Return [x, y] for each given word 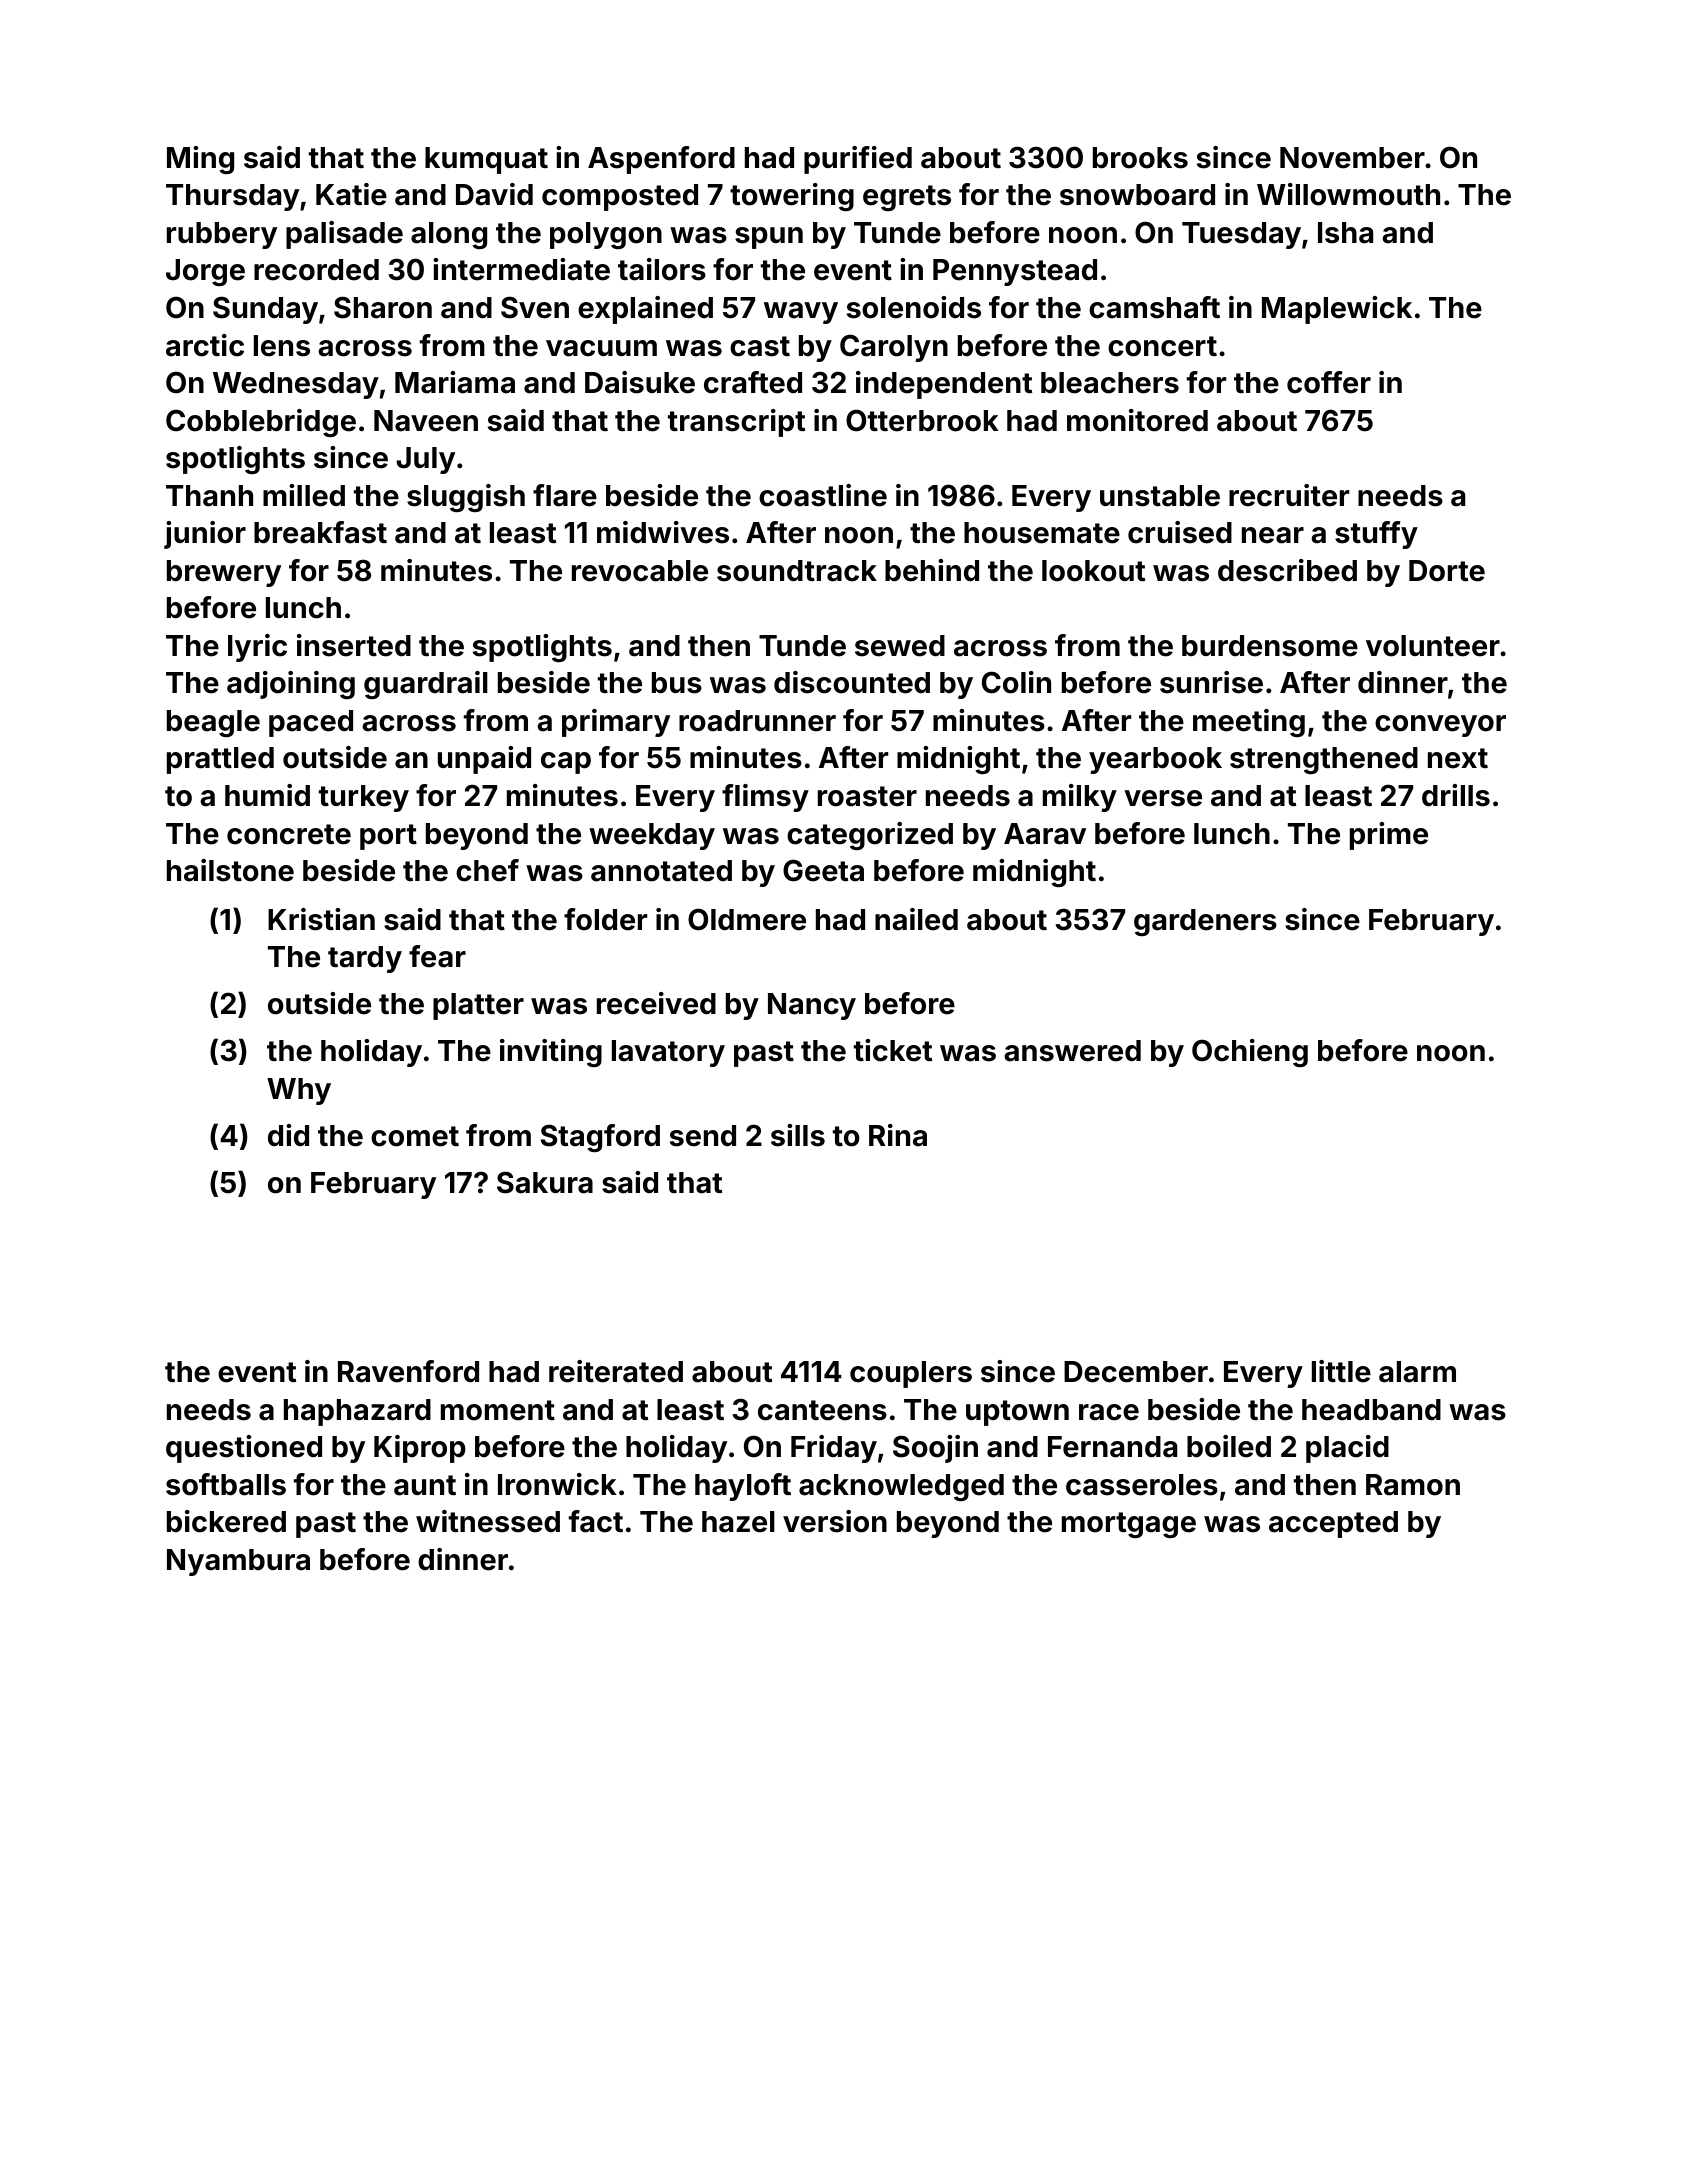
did [288, 1135]
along [449, 235]
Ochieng [1250, 1053]
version [835, 1521]
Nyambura [238, 1562]
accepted [1333, 1524]
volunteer [1433, 646]
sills [798, 1135]
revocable [640, 571]
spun [769, 238]
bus [677, 683]
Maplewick [1337, 310]
